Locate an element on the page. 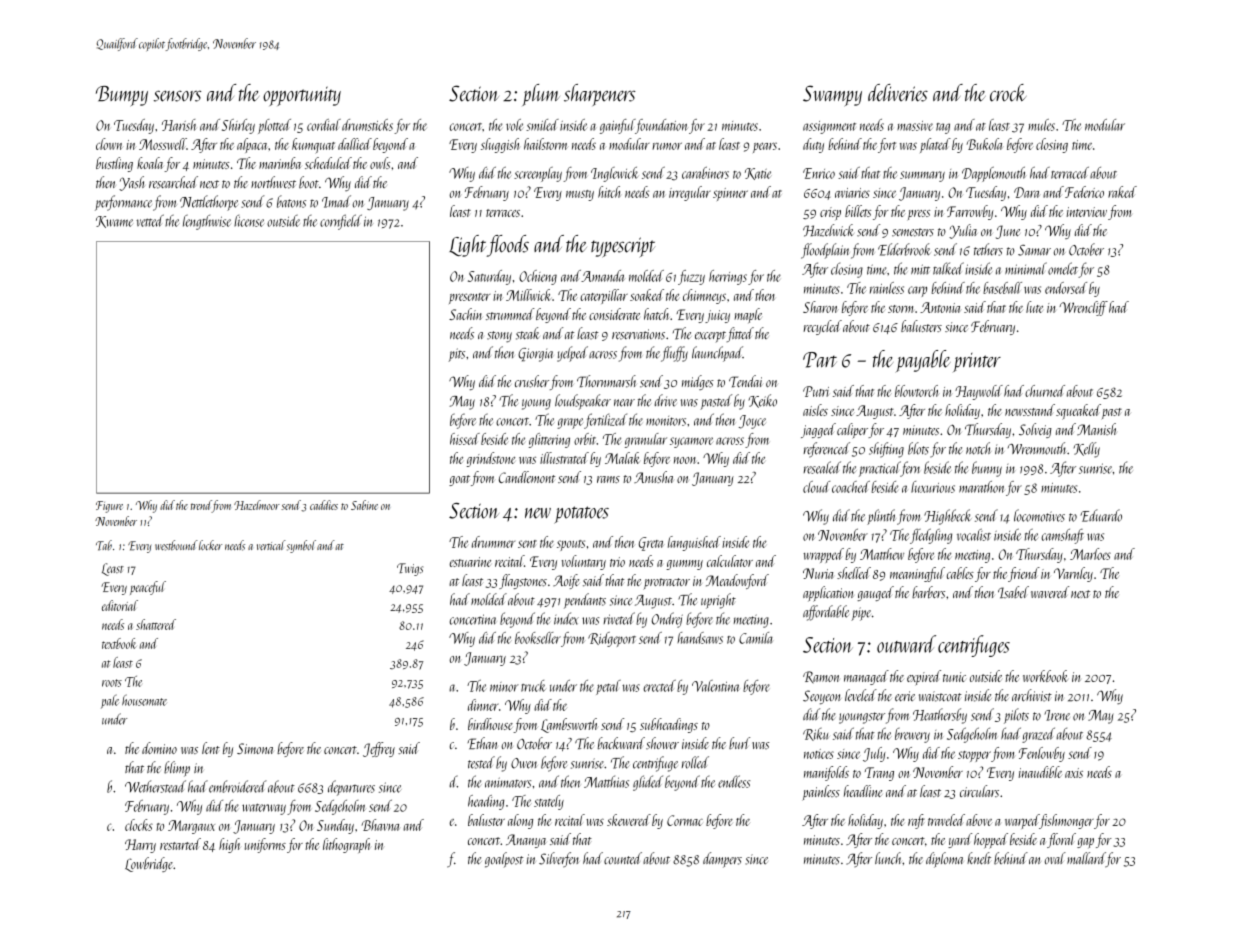  payable is located at coordinates (923, 361).
